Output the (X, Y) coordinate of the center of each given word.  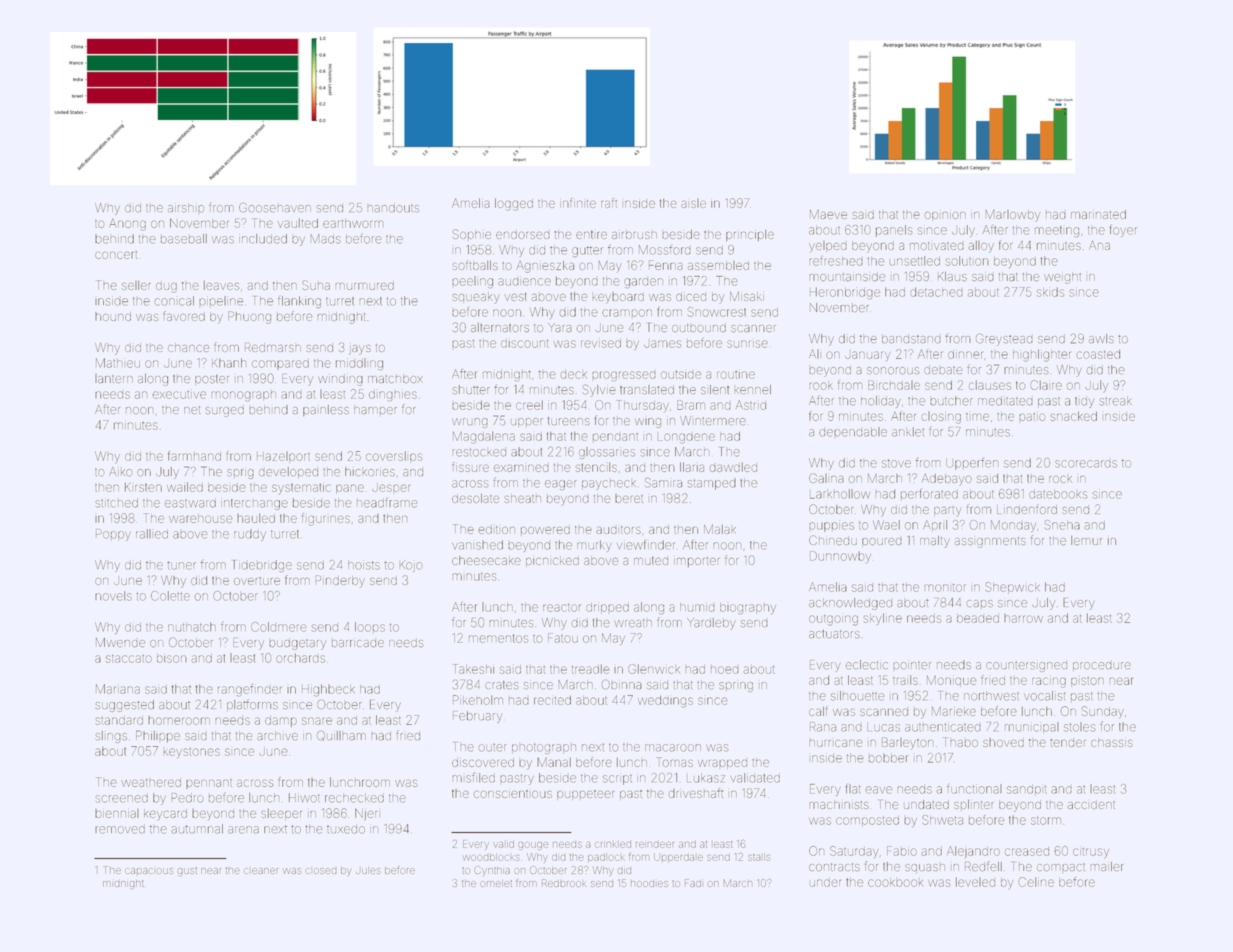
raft (609, 203)
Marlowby (1012, 216)
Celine (1036, 882)
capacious (149, 871)
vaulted (298, 223)
